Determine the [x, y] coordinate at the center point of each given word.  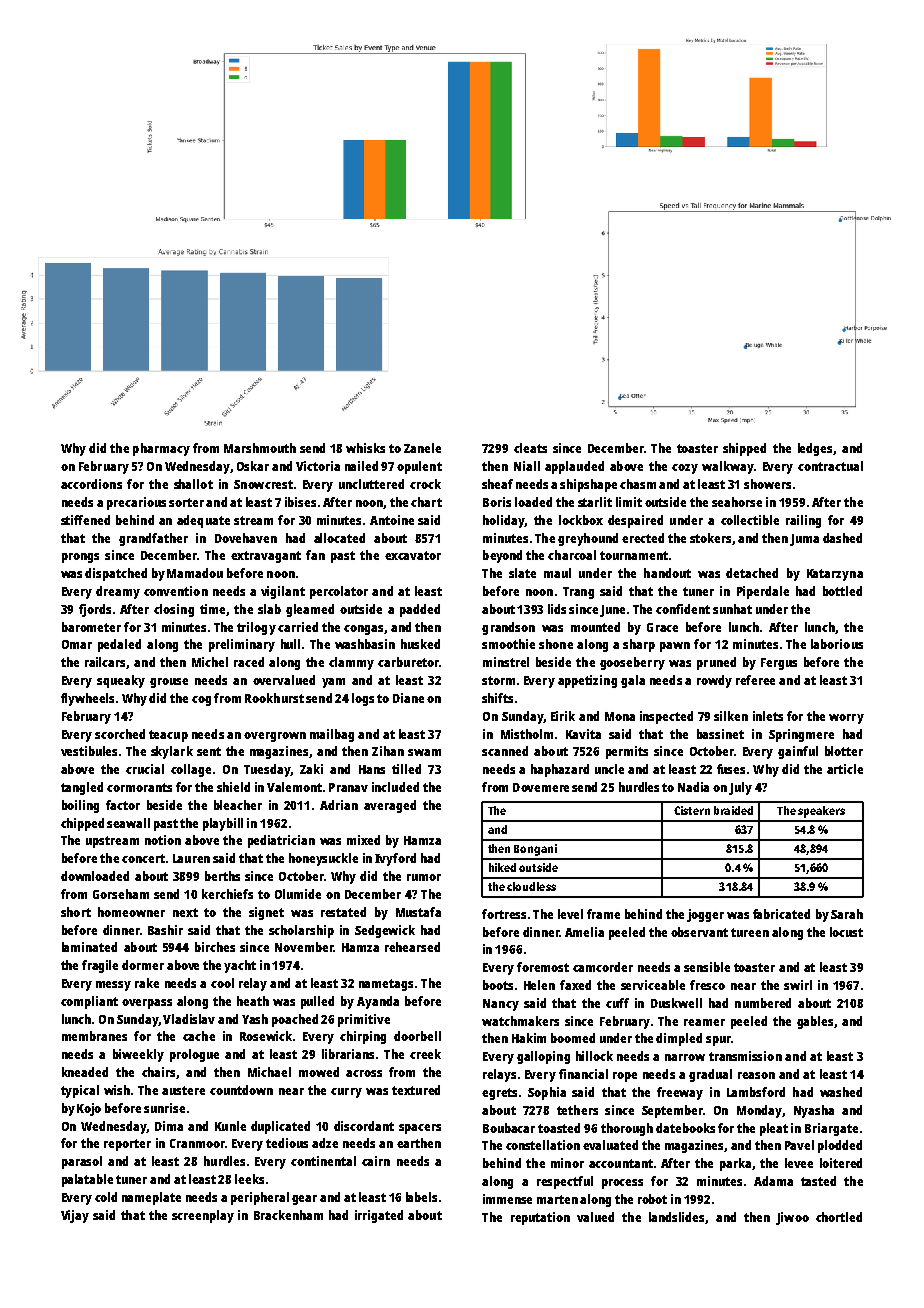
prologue [194, 1055]
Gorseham [121, 894]
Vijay [75, 1216]
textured [416, 1090]
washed [841, 1092]
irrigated [379, 1216]
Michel [210, 662]
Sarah [847, 914]
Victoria [318, 466]
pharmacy [161, 449]
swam [424, 752]
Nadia [693, 787]
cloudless [531, 886]
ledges [815, 449]
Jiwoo [792, 1218]
